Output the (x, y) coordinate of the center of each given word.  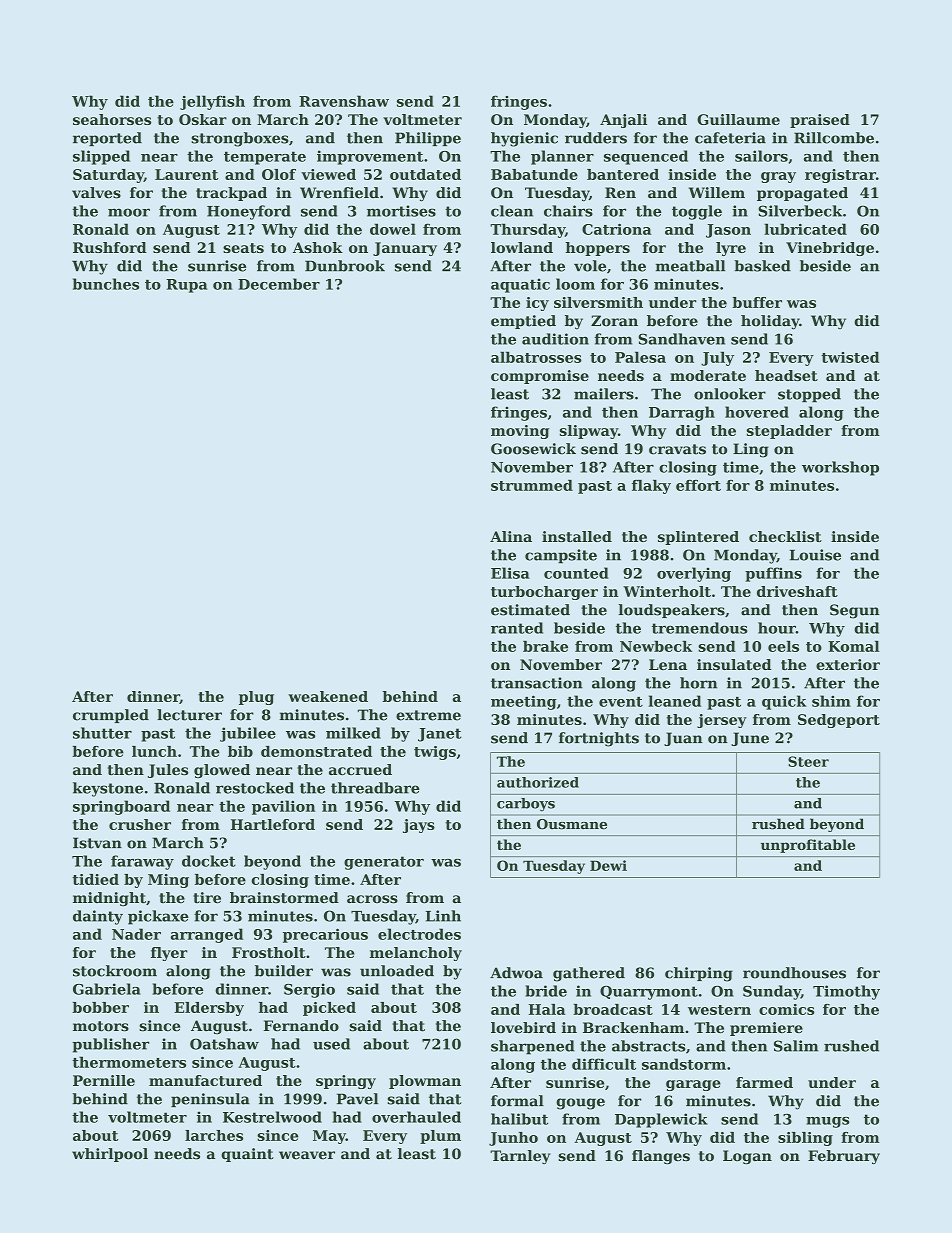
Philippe (428, 139)
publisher (110, 1045)
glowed (222, 771)
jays (419, 826)
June (750, 739)
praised (820, 121)
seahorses (112, 119)
